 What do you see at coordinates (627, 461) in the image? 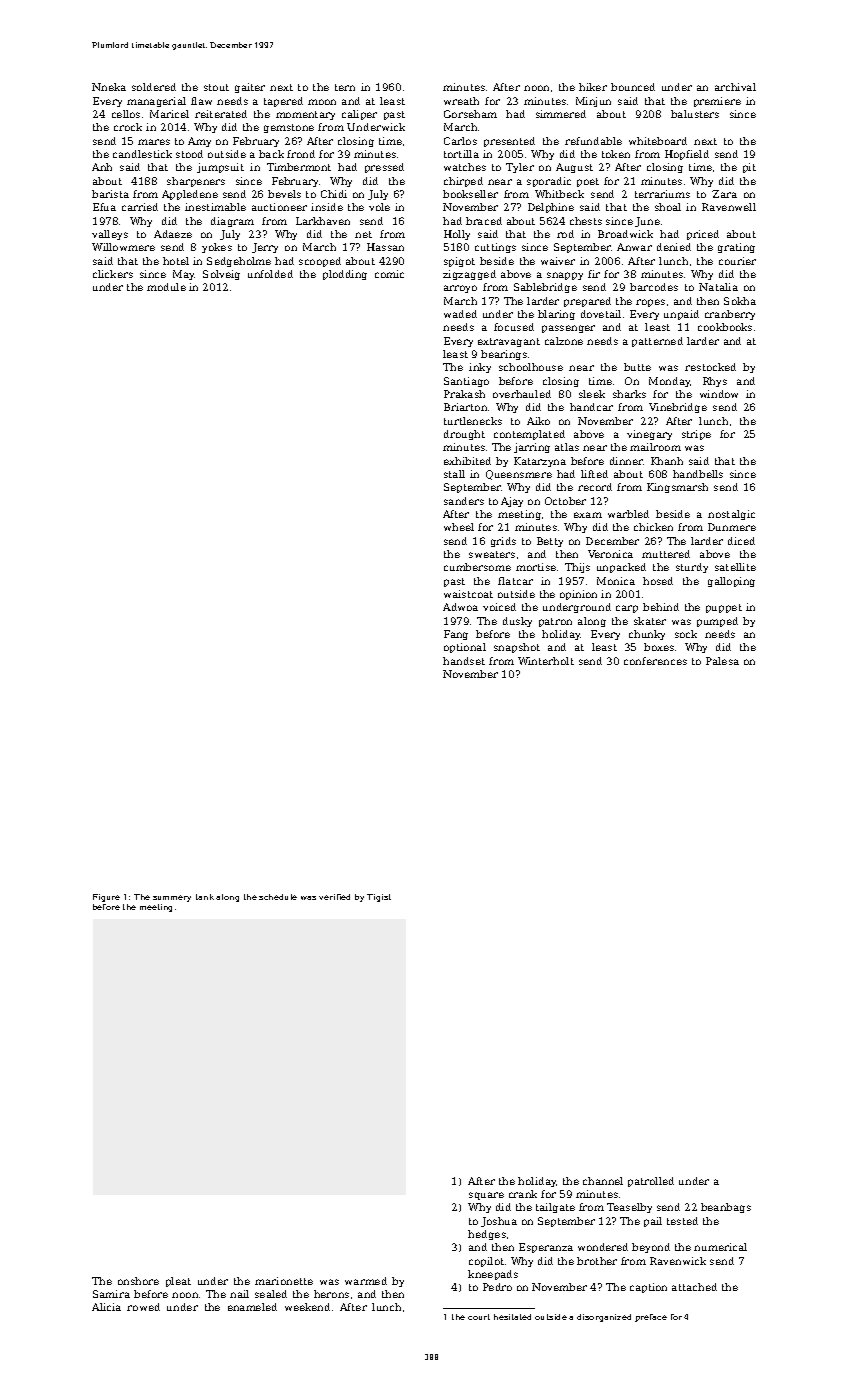
I see `dinner` at bounding box center [627, 461].
